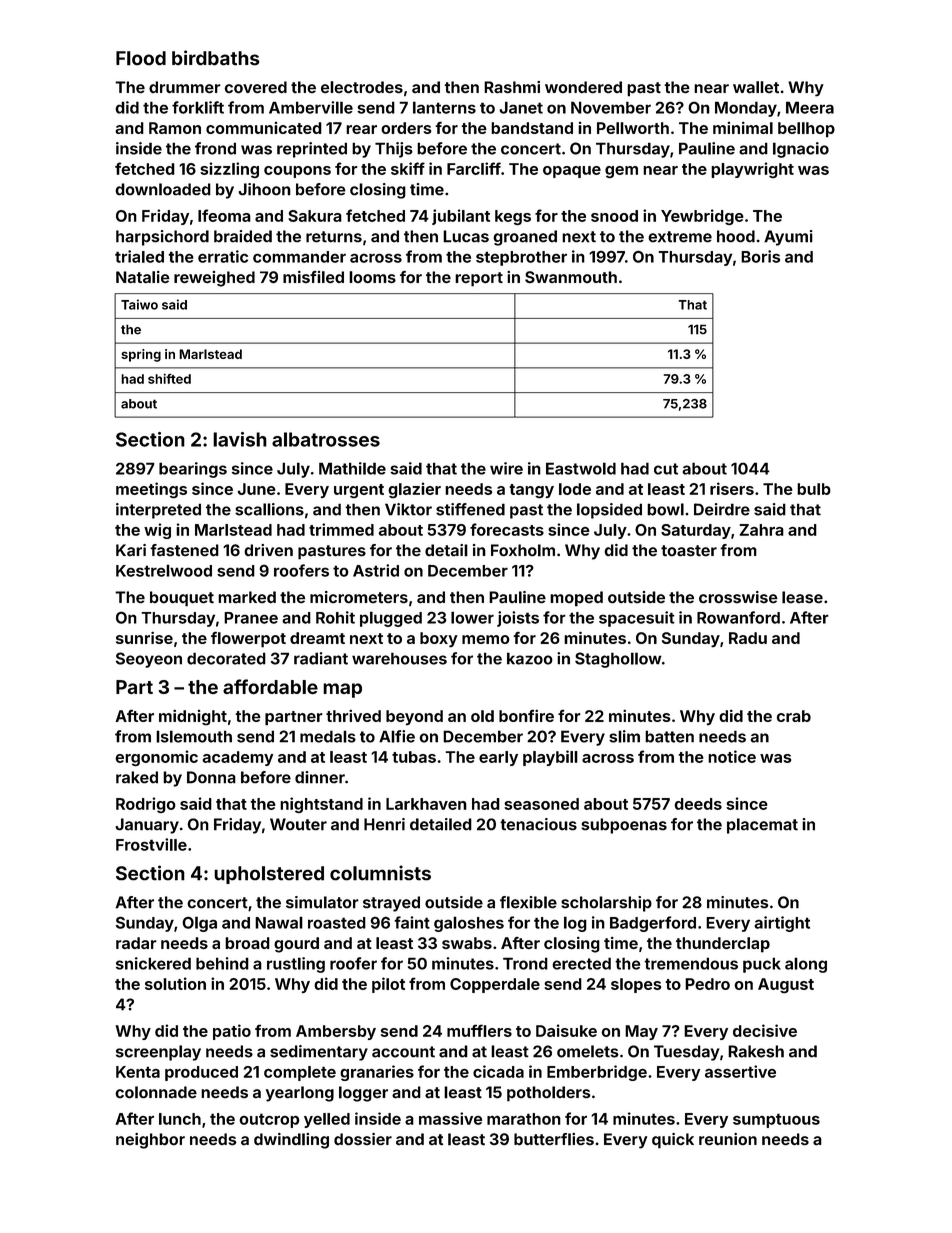 Image resolution: width=952 pixels, height=1233 pixels. What do you see at coordinates (361, 129) in the screenshot?
I see `rear` at bounding box center [361, 129].
